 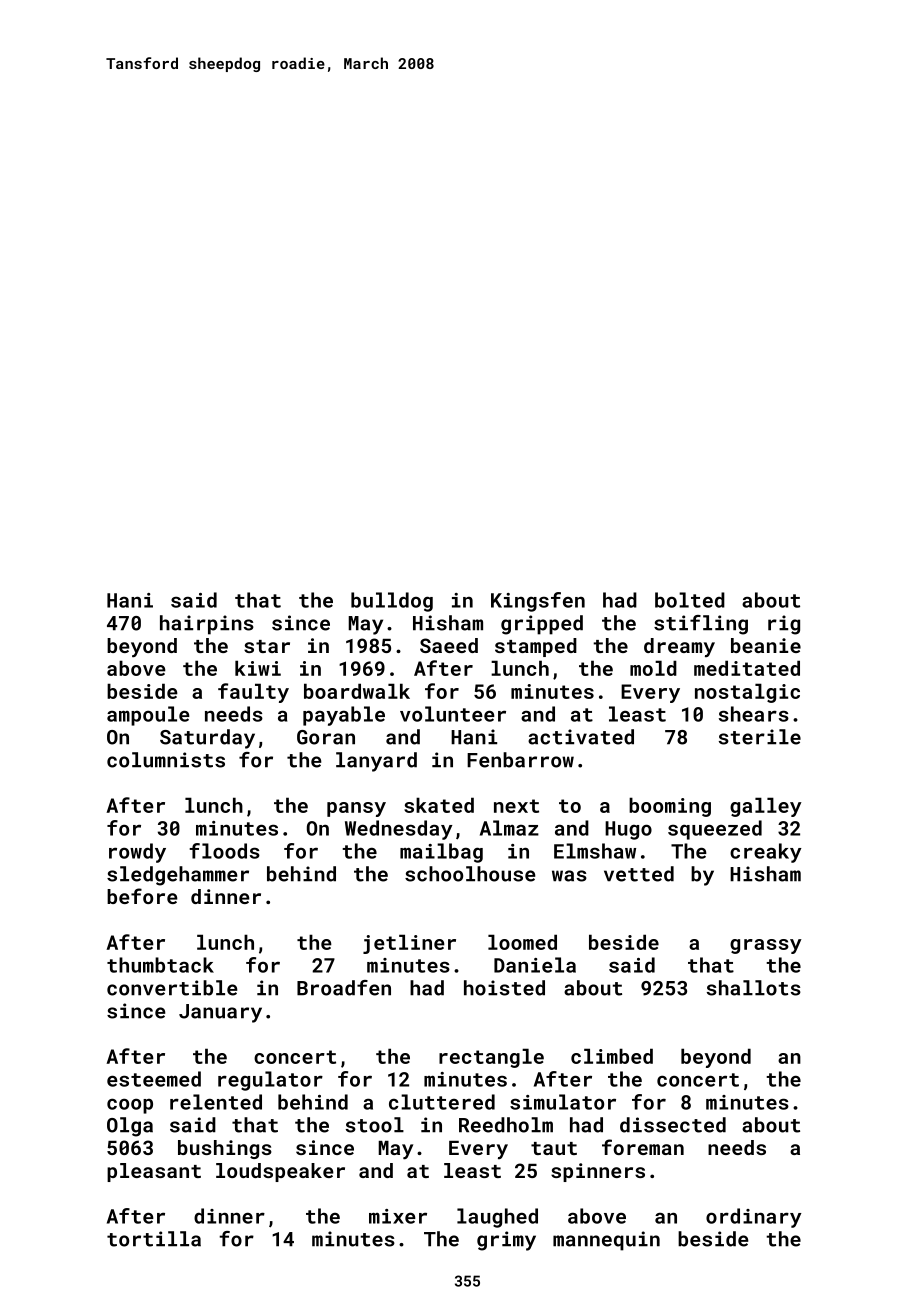 What do you see at coordinates (398, 1216) in the screenshot?
I see `mixer` at bounding box center [398, 1216].
